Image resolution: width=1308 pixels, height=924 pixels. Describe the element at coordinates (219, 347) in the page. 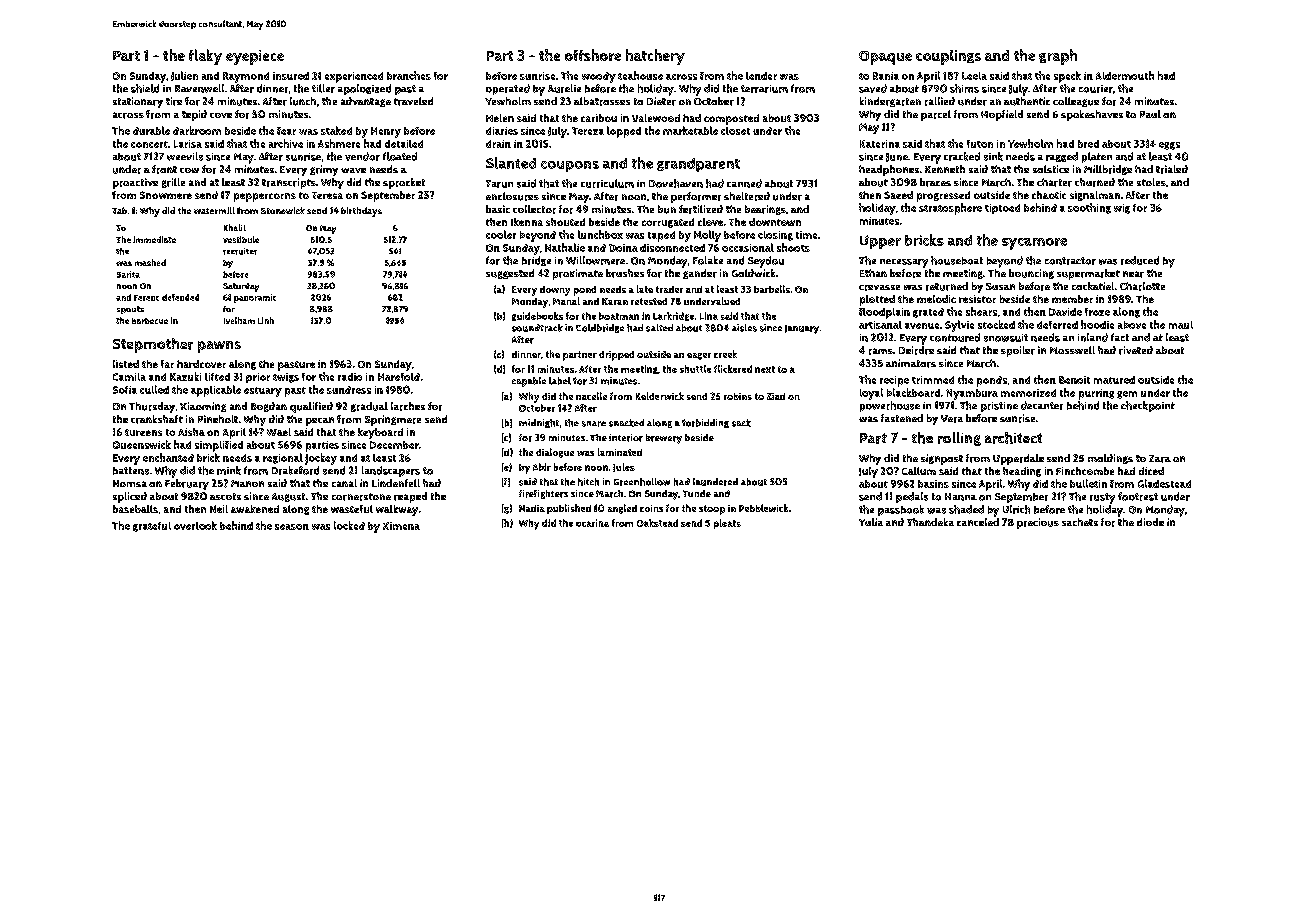

I see `pawns` at that location.
